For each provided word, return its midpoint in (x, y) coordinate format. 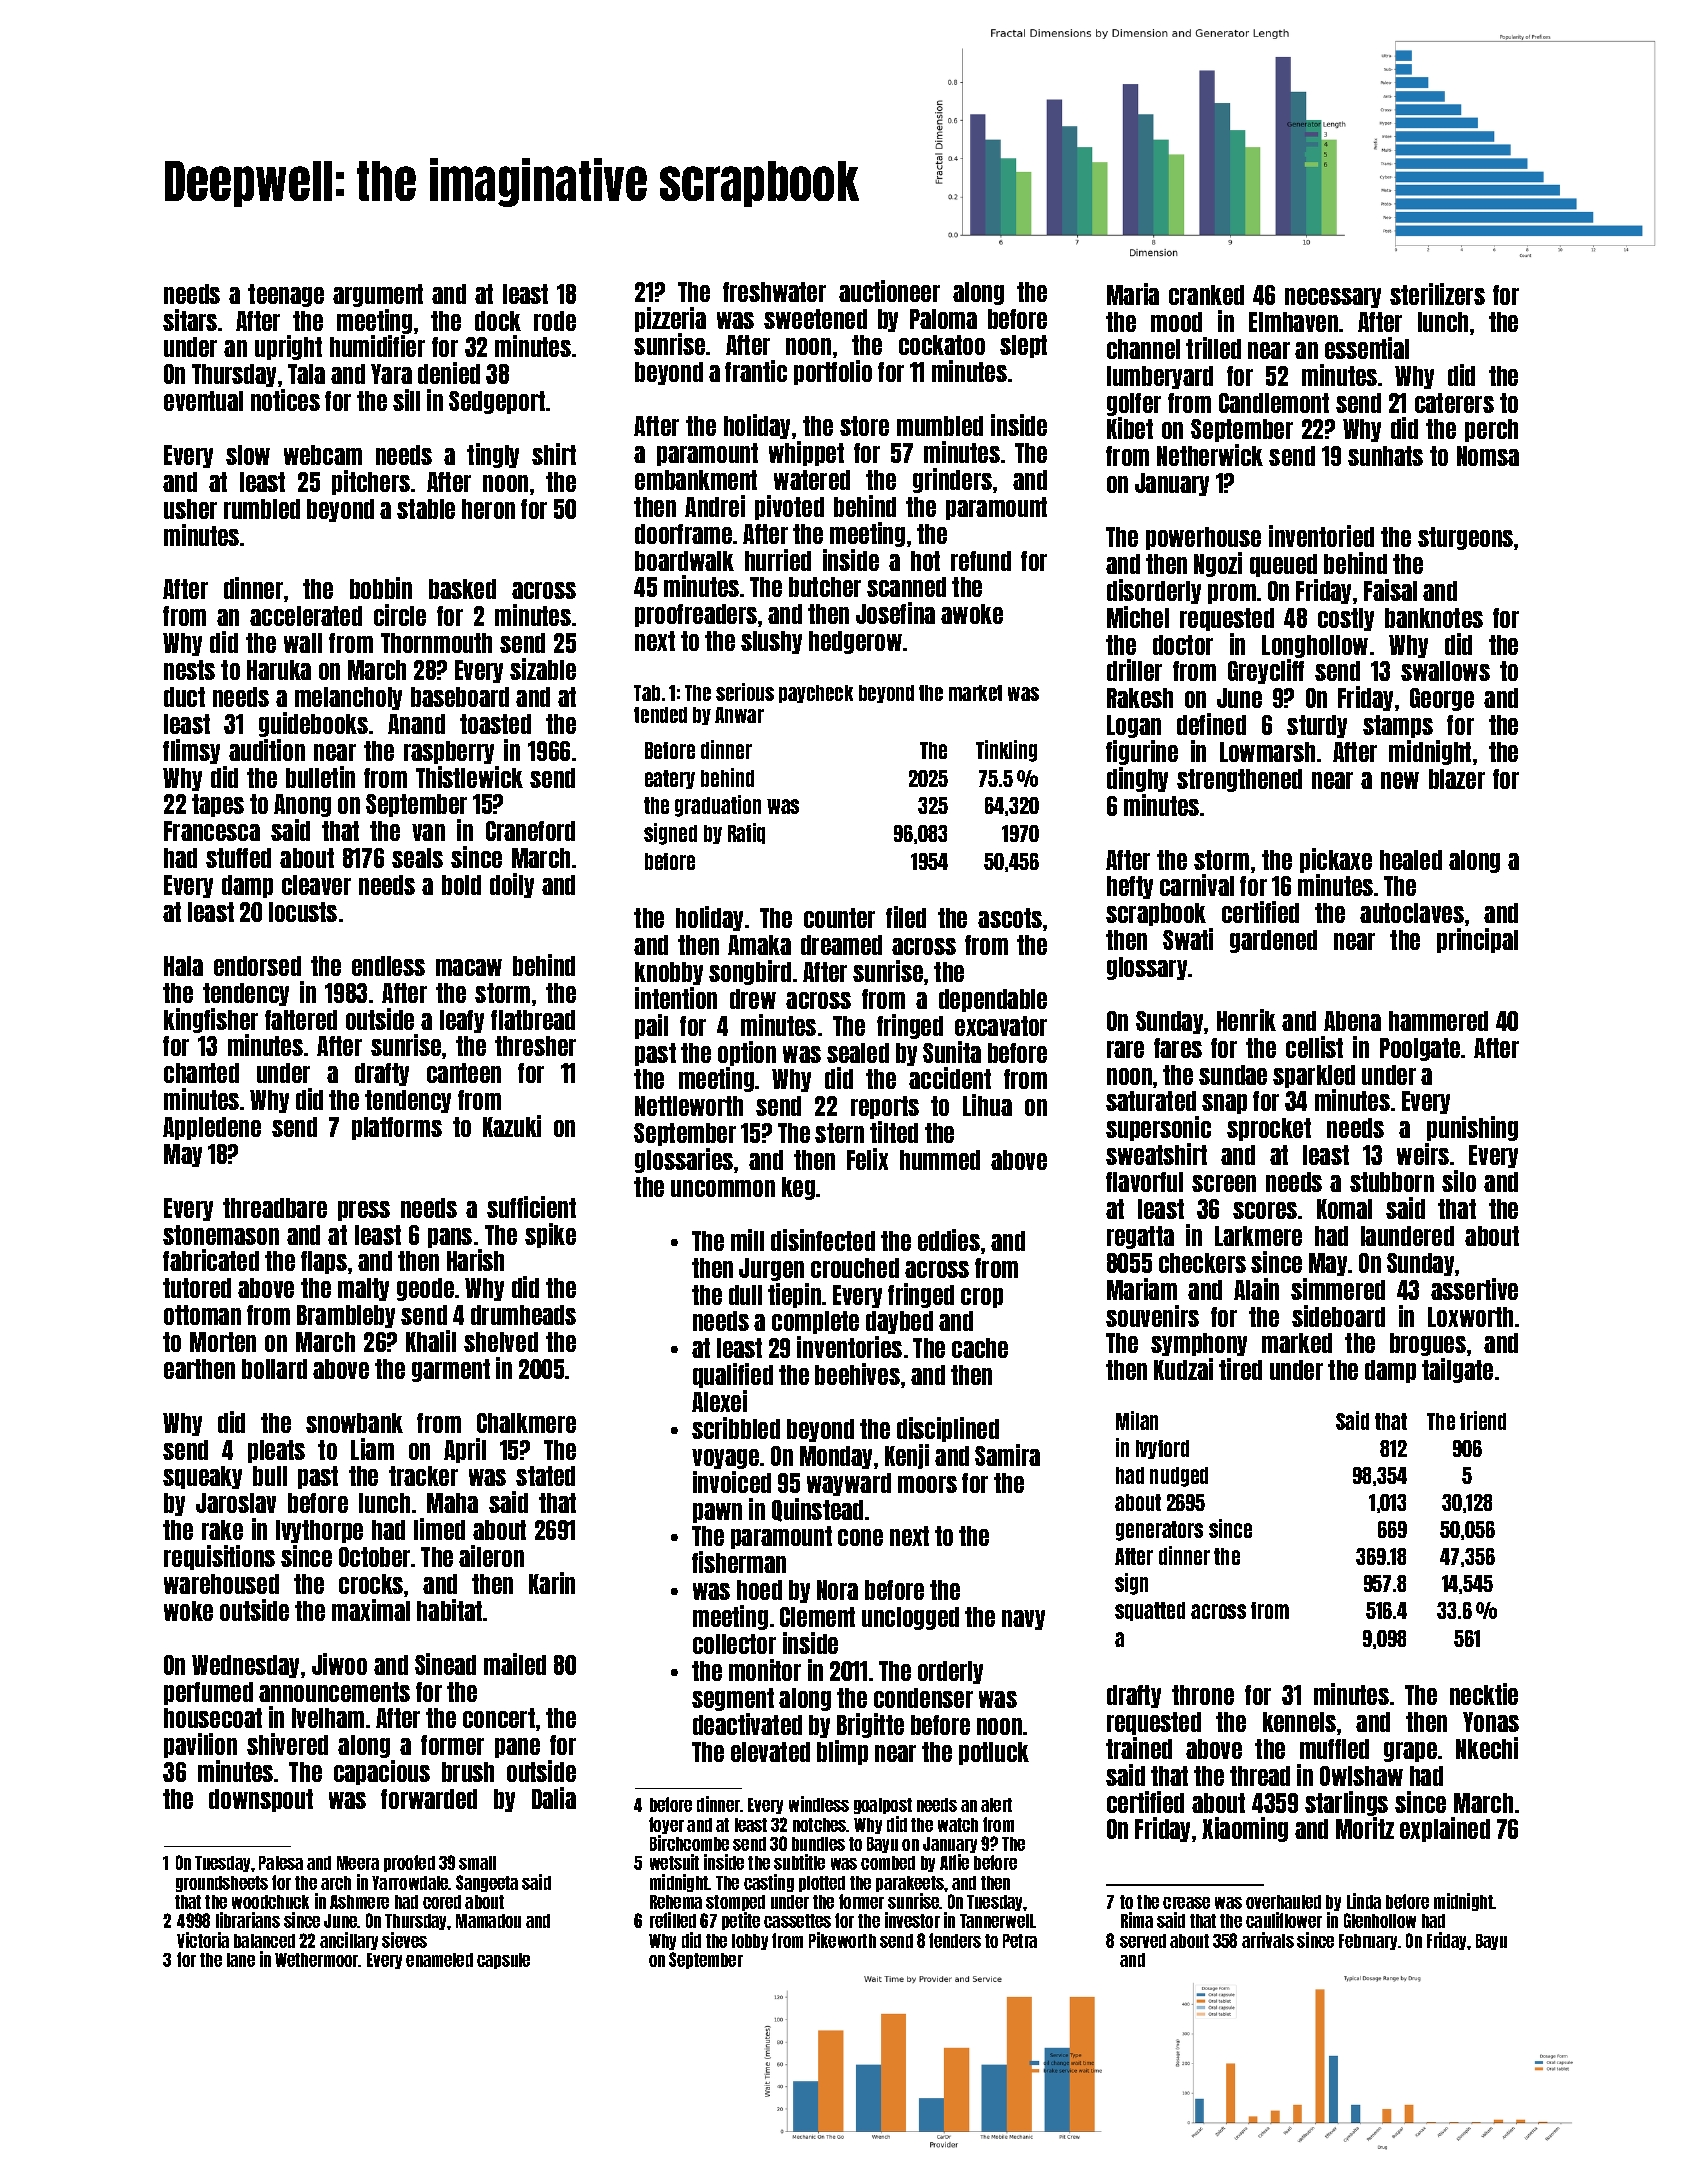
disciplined (948, 1429)
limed (439, 1529)
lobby (750, 1942)
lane (241, 1960)
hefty (1130, 887)
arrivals (1268, 1940)
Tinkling (1006, 751)
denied (449, 373)
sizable (543, 669)
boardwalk (684, 561)
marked (1297, 1343)
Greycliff (1266, 671)
